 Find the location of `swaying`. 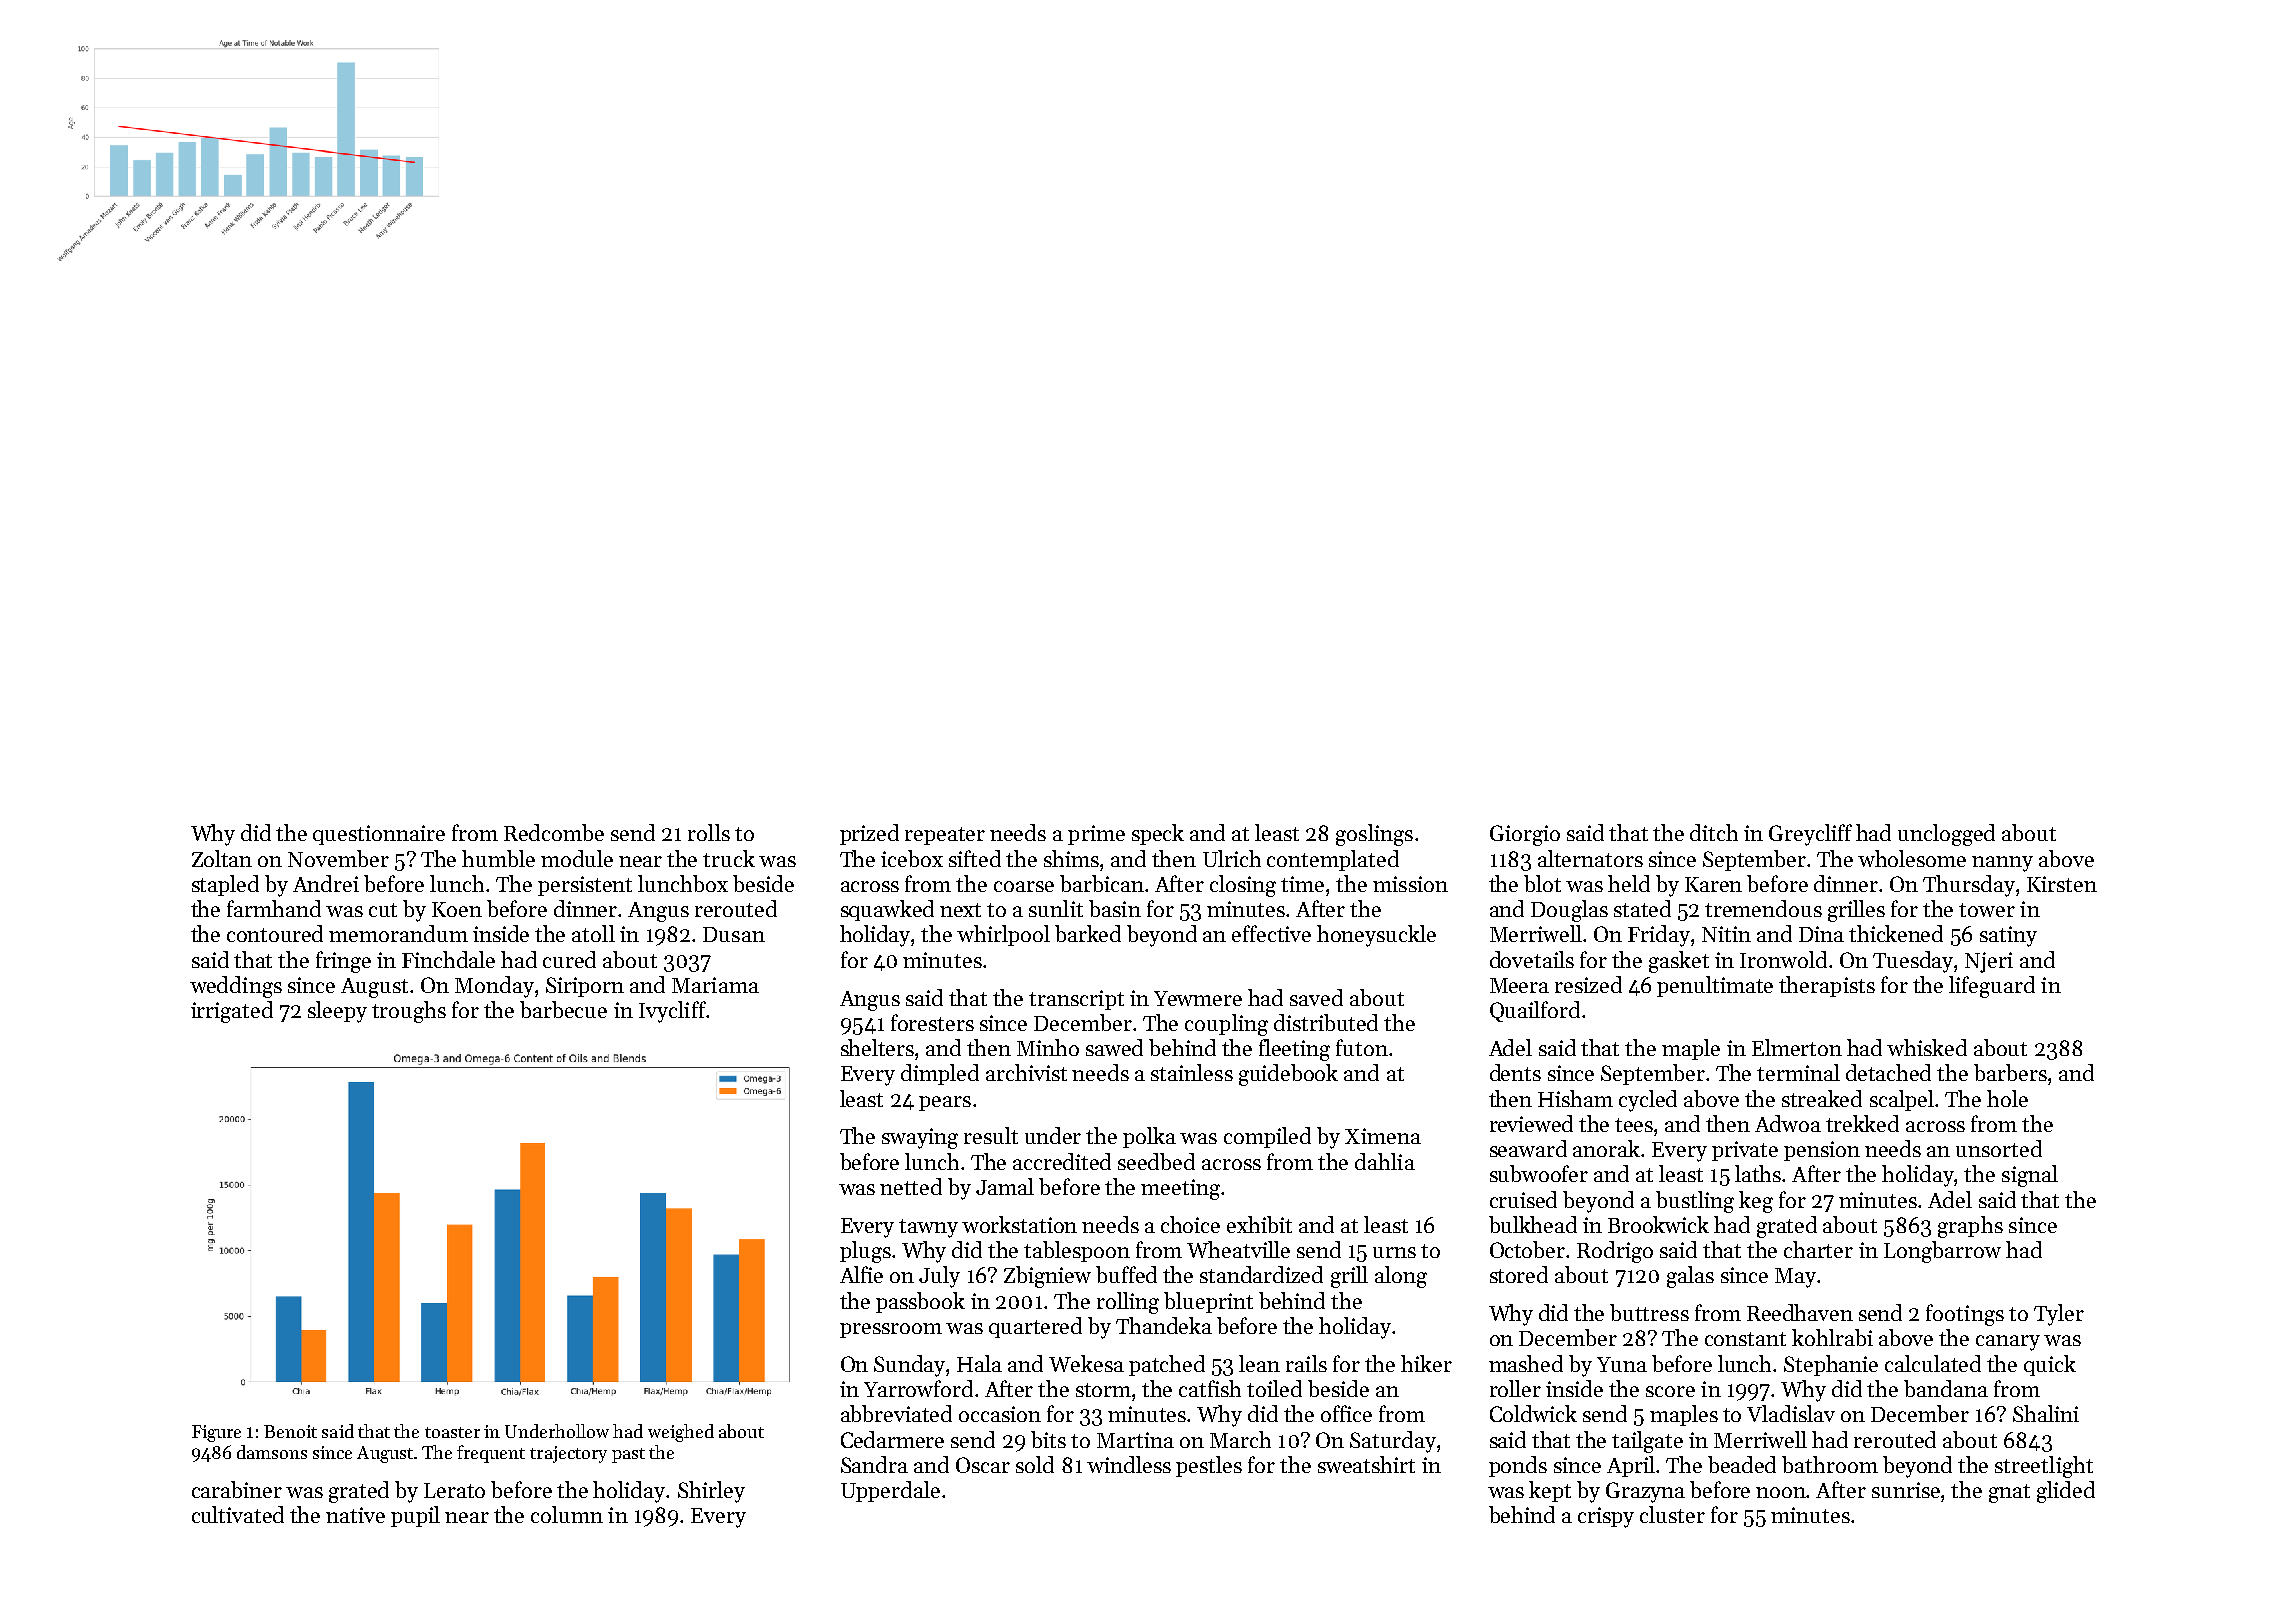

swaying is located at coordinates (920, 1138).
